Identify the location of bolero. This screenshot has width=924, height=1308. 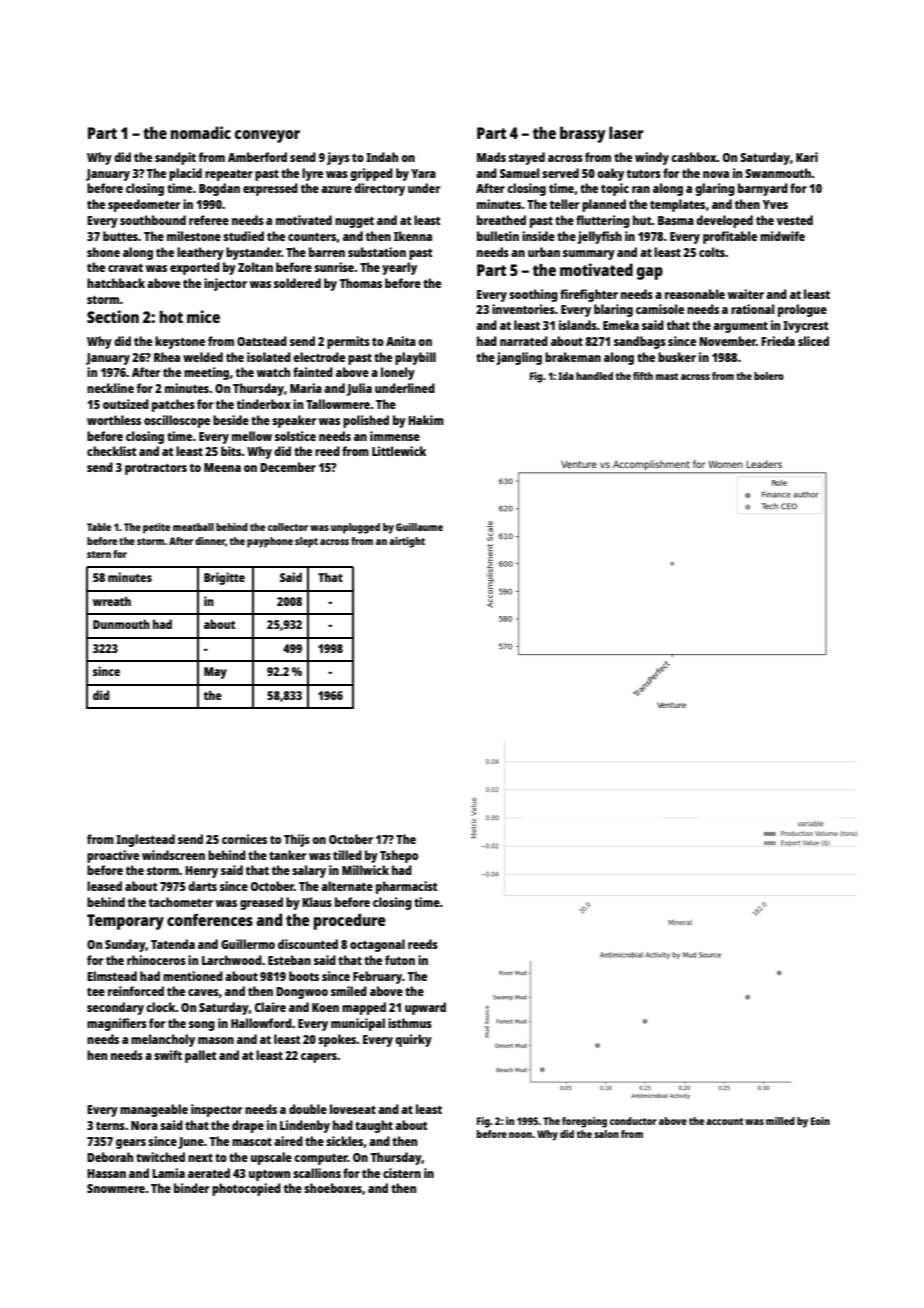
(769, 376).
